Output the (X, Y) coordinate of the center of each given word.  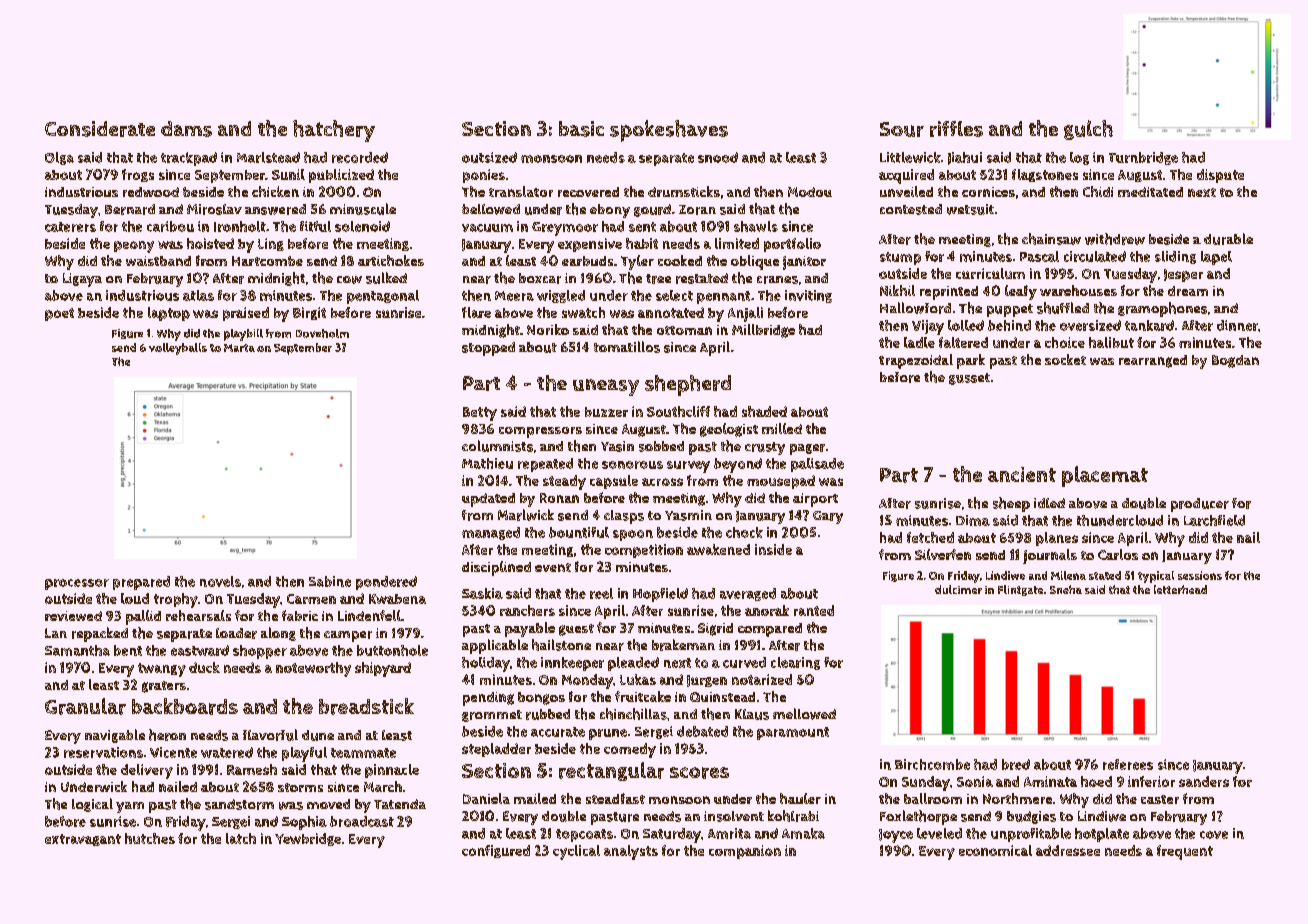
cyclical (576, 852)
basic (581, 129)
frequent (1185, 852)
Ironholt (240, 226)
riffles (956, 129)
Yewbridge (308, 839)
